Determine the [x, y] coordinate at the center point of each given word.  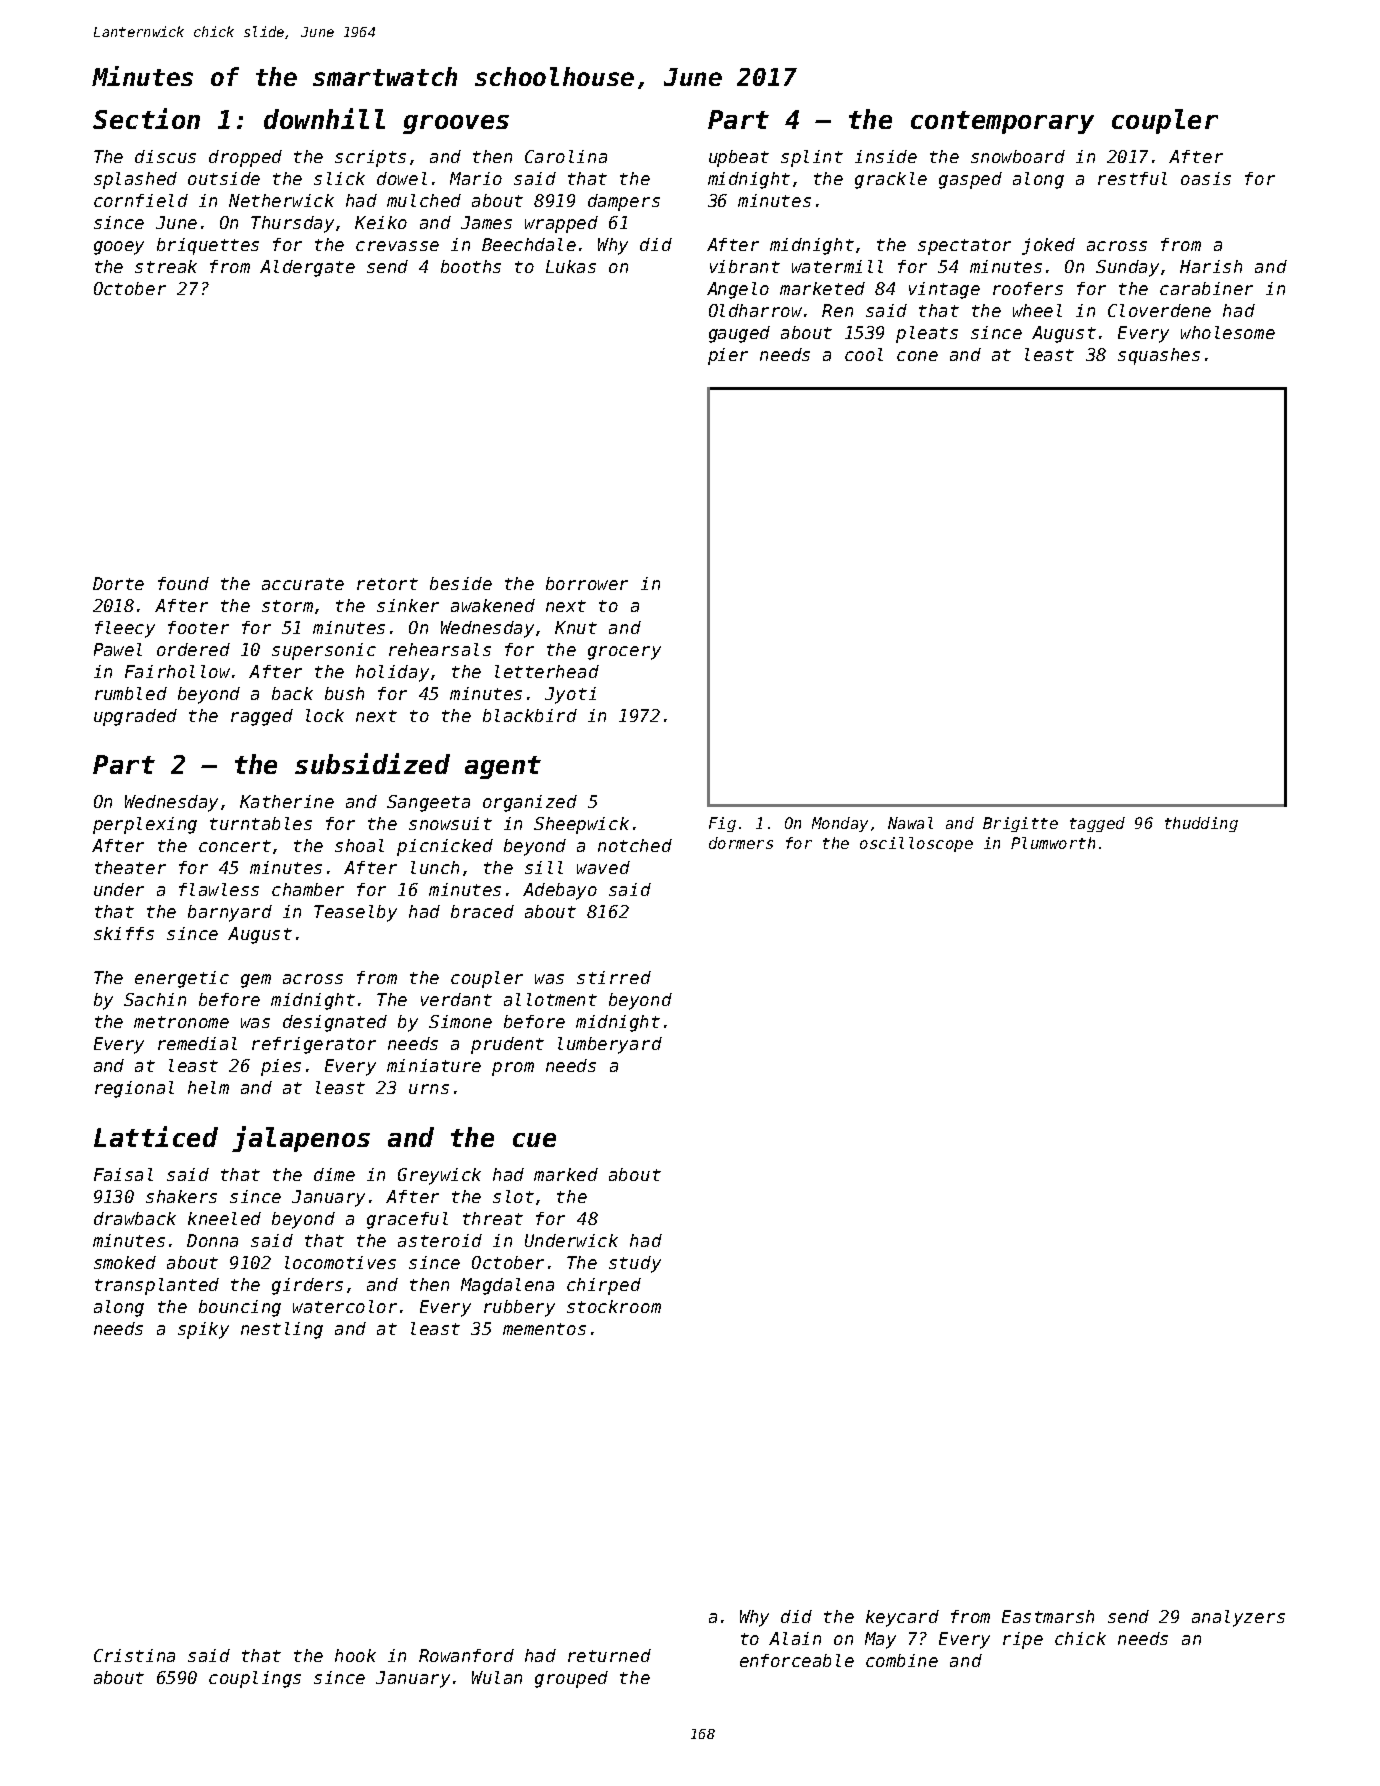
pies [281, 1067]
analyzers [1238, 1618]
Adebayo [560, 891]
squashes [1159, 356]
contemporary [1002, 122]
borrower [587, 583]
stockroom [614, 1306]
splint [812, 158]
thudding [1201, 824]
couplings [255, 1679]
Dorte [118, 583]
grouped [571, 1679]
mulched [424, 200]
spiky [203, 1330]
